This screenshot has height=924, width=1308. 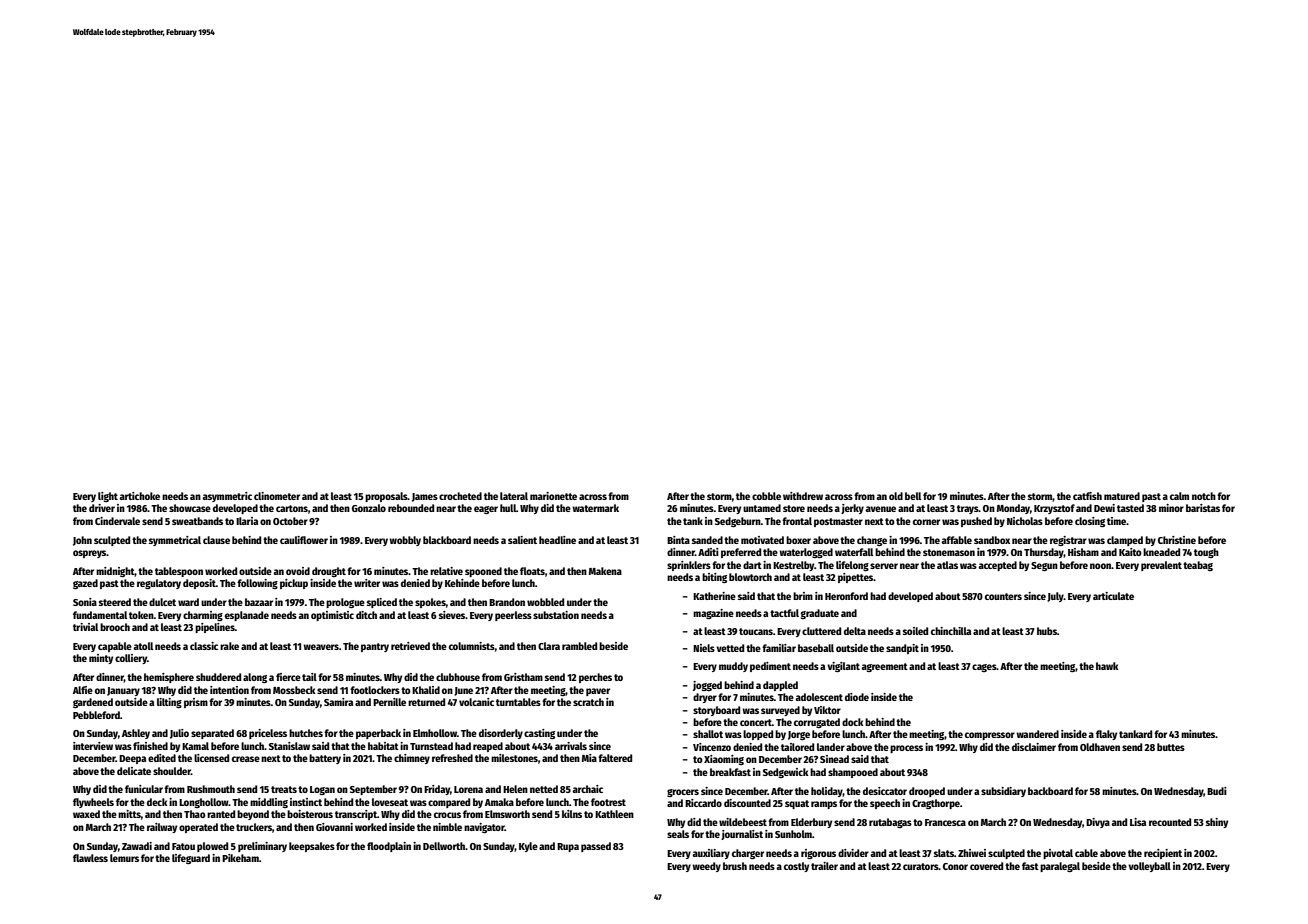 What do you see at coordinates (955, 866) in the screenshot?
I see `Conor` at bounding box center [955, 866].
